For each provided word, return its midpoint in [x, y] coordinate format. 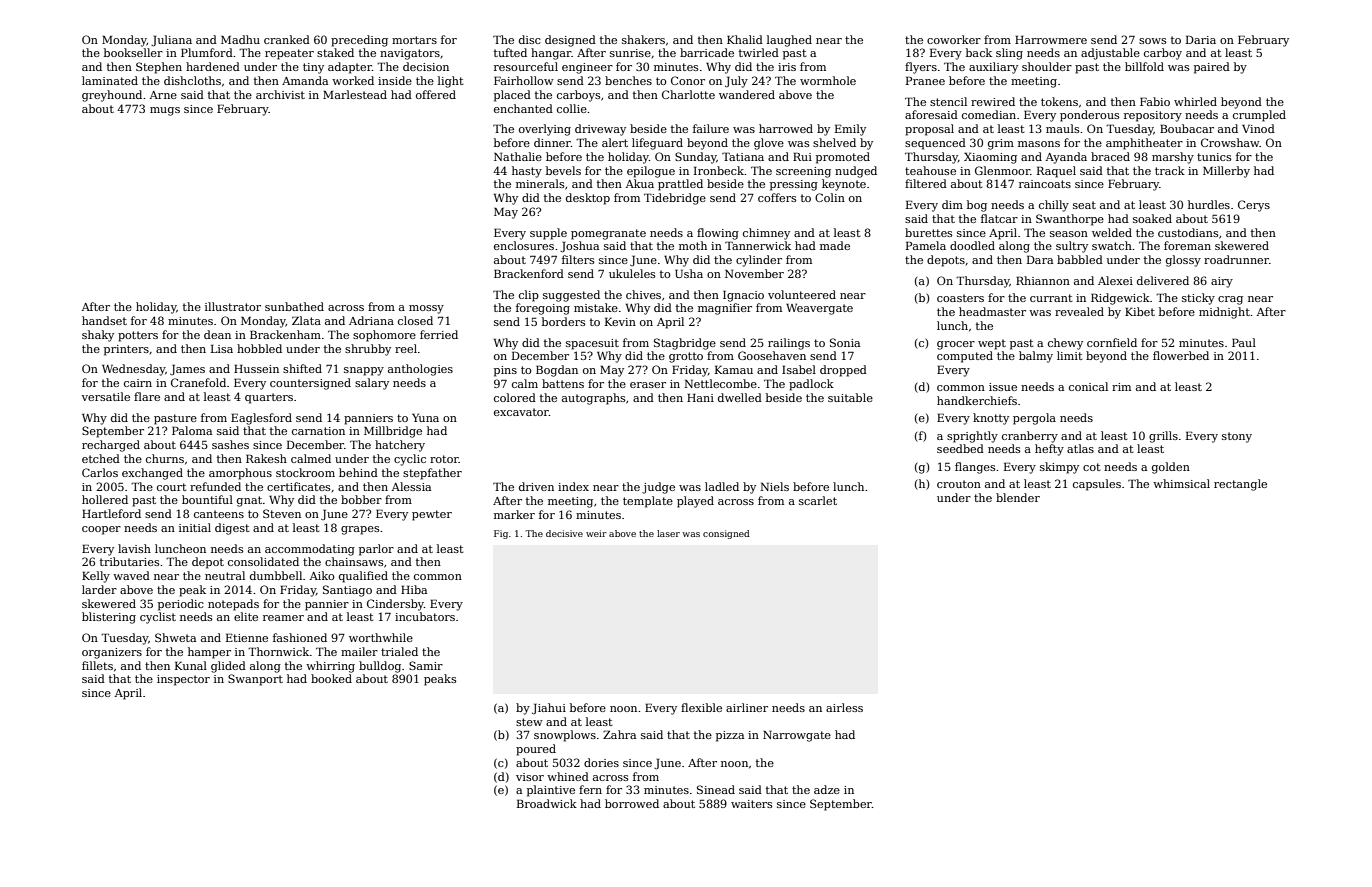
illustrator [233, 306]
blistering [109, 618]
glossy [1183, 261]
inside [395, 80]
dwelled [740, 397]
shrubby [368, 350]
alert [615, 142]
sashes [230, 444]
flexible [701, 707]
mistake [596, 307]
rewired [993, 101]
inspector [183, 680]
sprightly [972, 437]
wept [992, 344]
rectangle [1240, 485]
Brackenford [529, 273]
